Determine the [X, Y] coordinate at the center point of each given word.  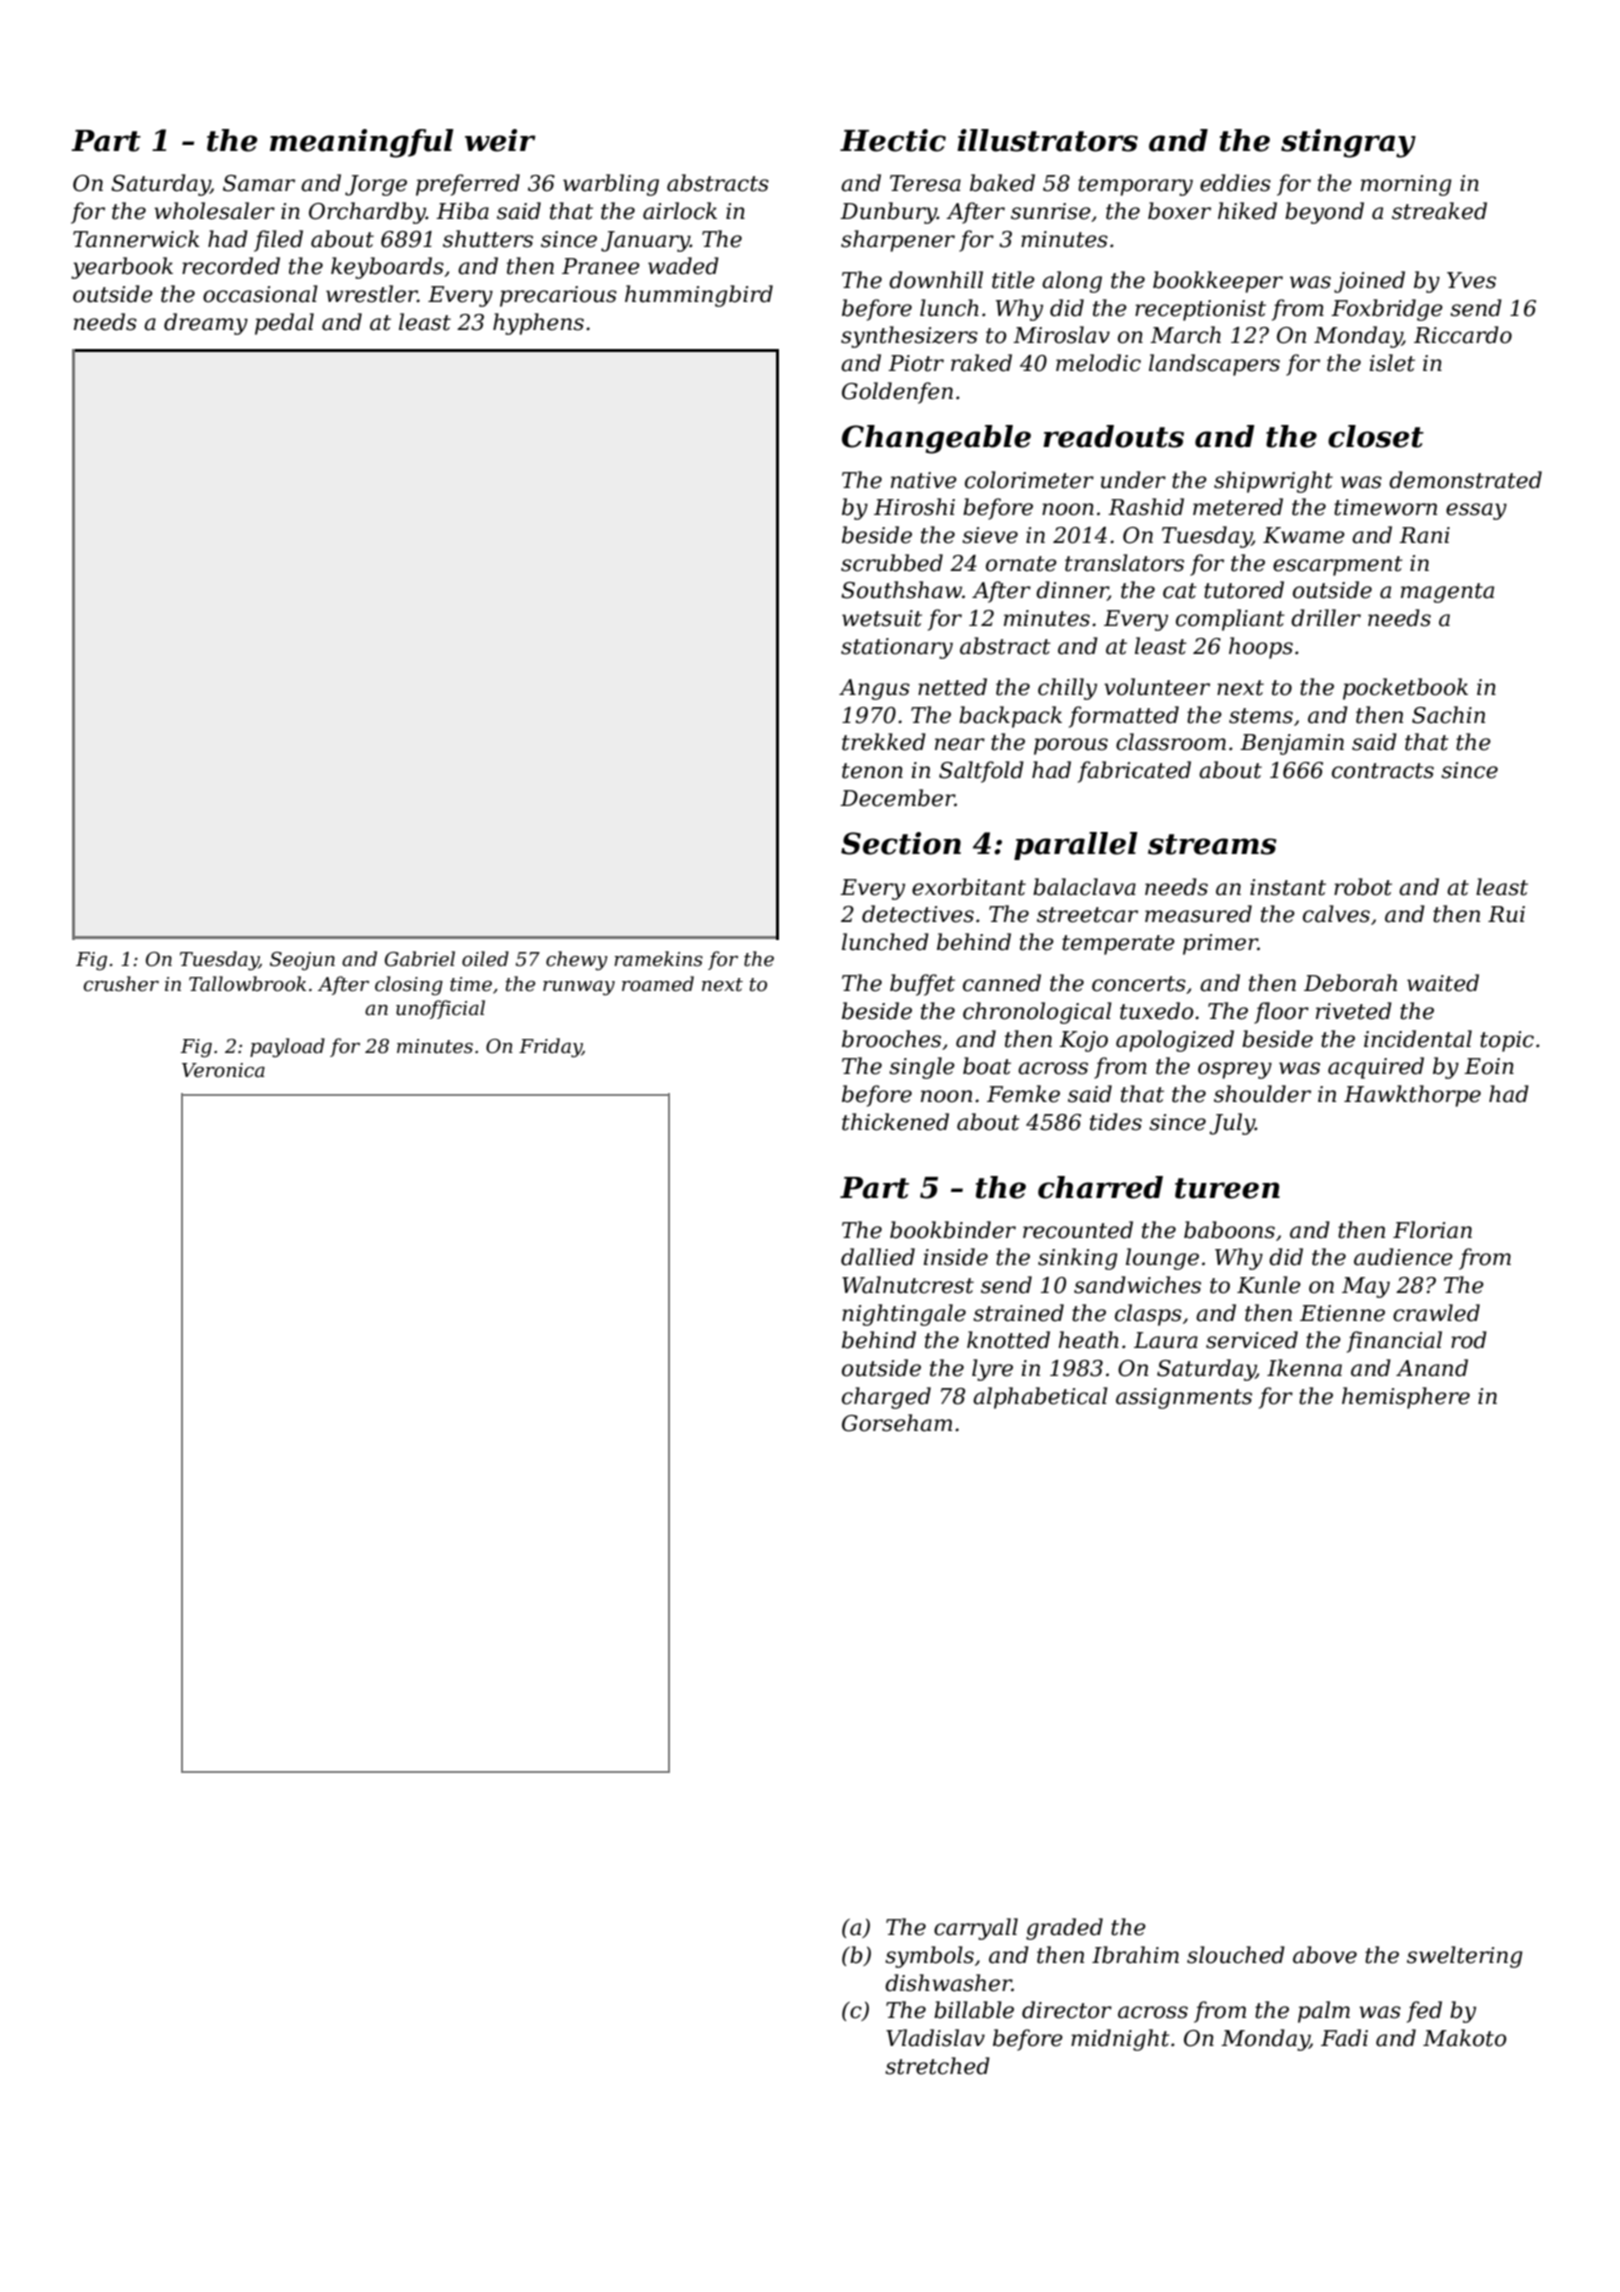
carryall [976, 1929]
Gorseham [897, 1423]
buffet [922, 985]
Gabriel [420, 959]
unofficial [440, 1009]
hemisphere [1406, 1398]
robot [1363, 887]
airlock [680, 211]
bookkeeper [1218, 282]
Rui [1506, 914]
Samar [259, 183]
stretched [937, 2066]
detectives [918, 914]
